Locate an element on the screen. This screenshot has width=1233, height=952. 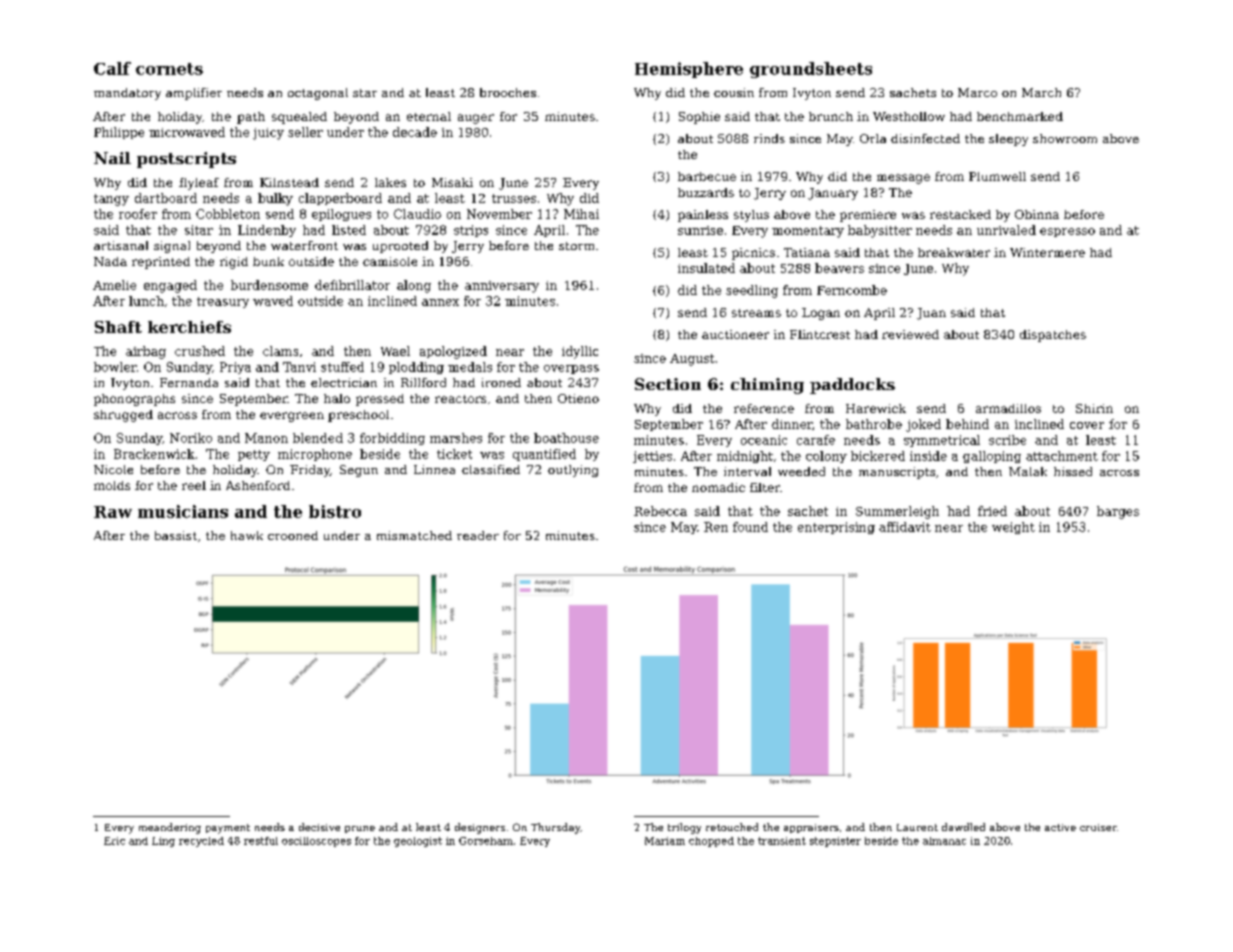
clapperboard is located at coordinates (340, 199).
